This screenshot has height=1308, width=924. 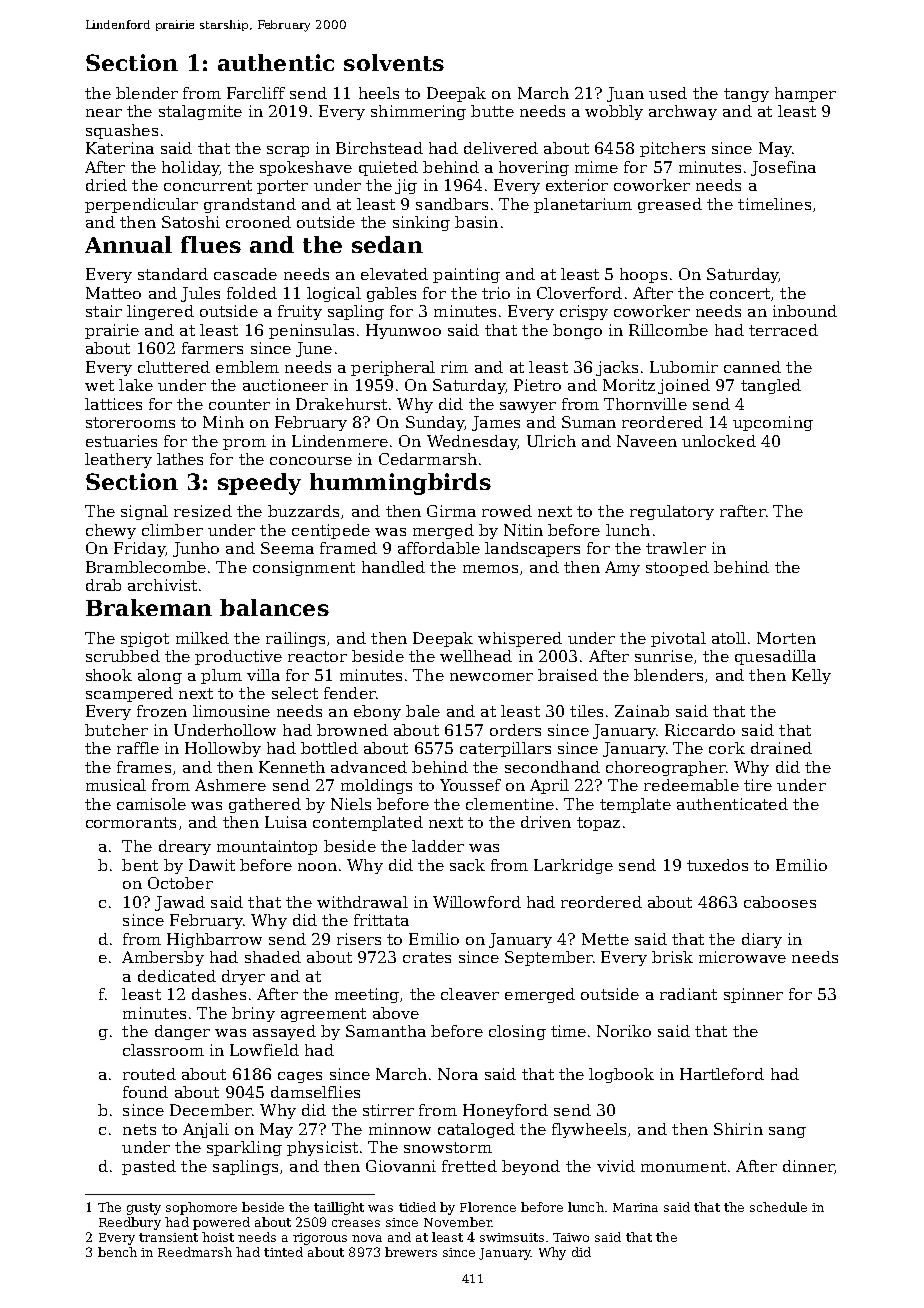 I want to click on cork, so click(x=727, y=748).
